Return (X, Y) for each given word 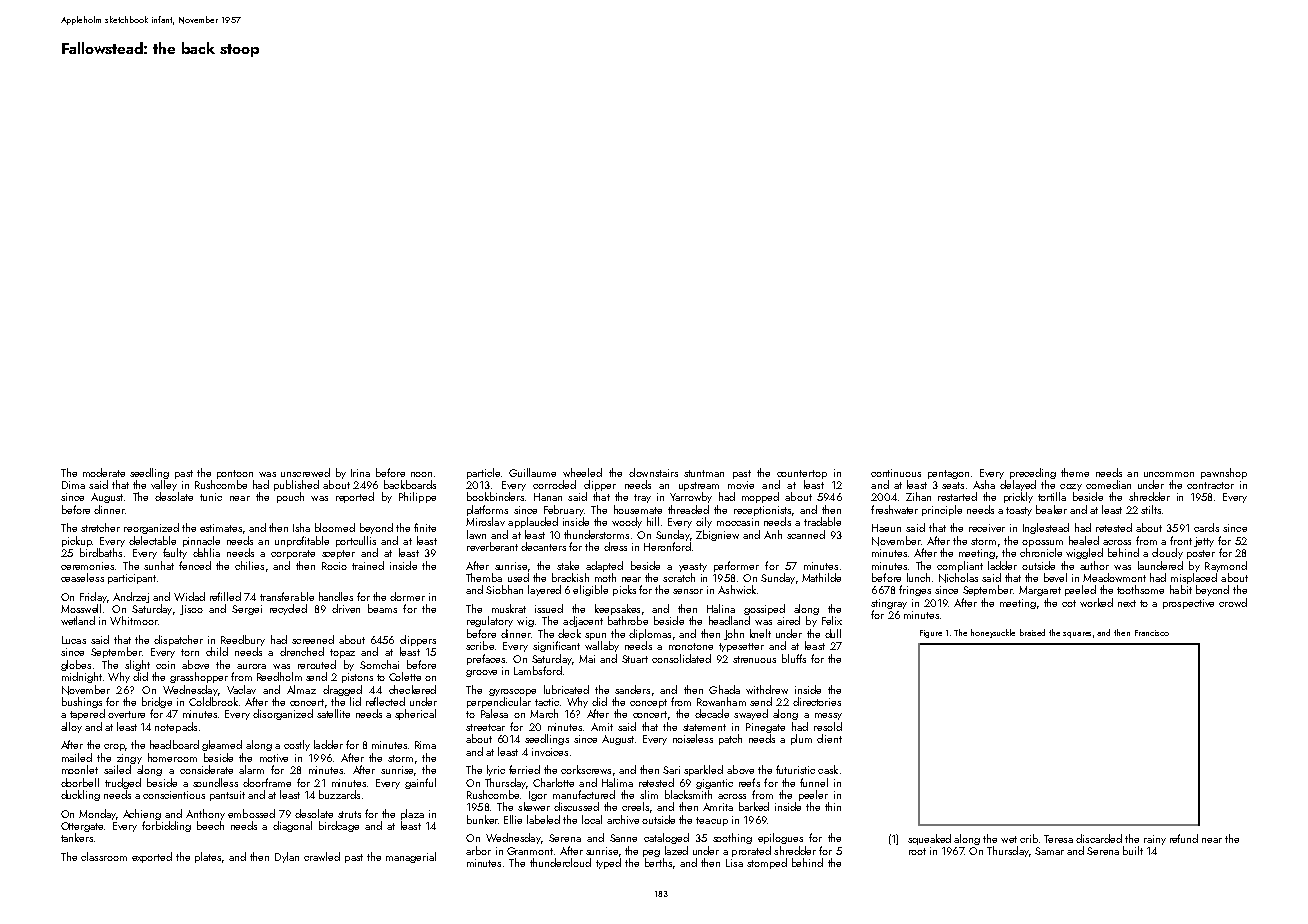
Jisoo (191, 610)
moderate (104, 472)
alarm (251, 769)
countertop (802, 474)
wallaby (602, 646)
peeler (813, 795)
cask (828, 769)
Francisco (1152, 633)
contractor (1210, 485)
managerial (411, 857)
